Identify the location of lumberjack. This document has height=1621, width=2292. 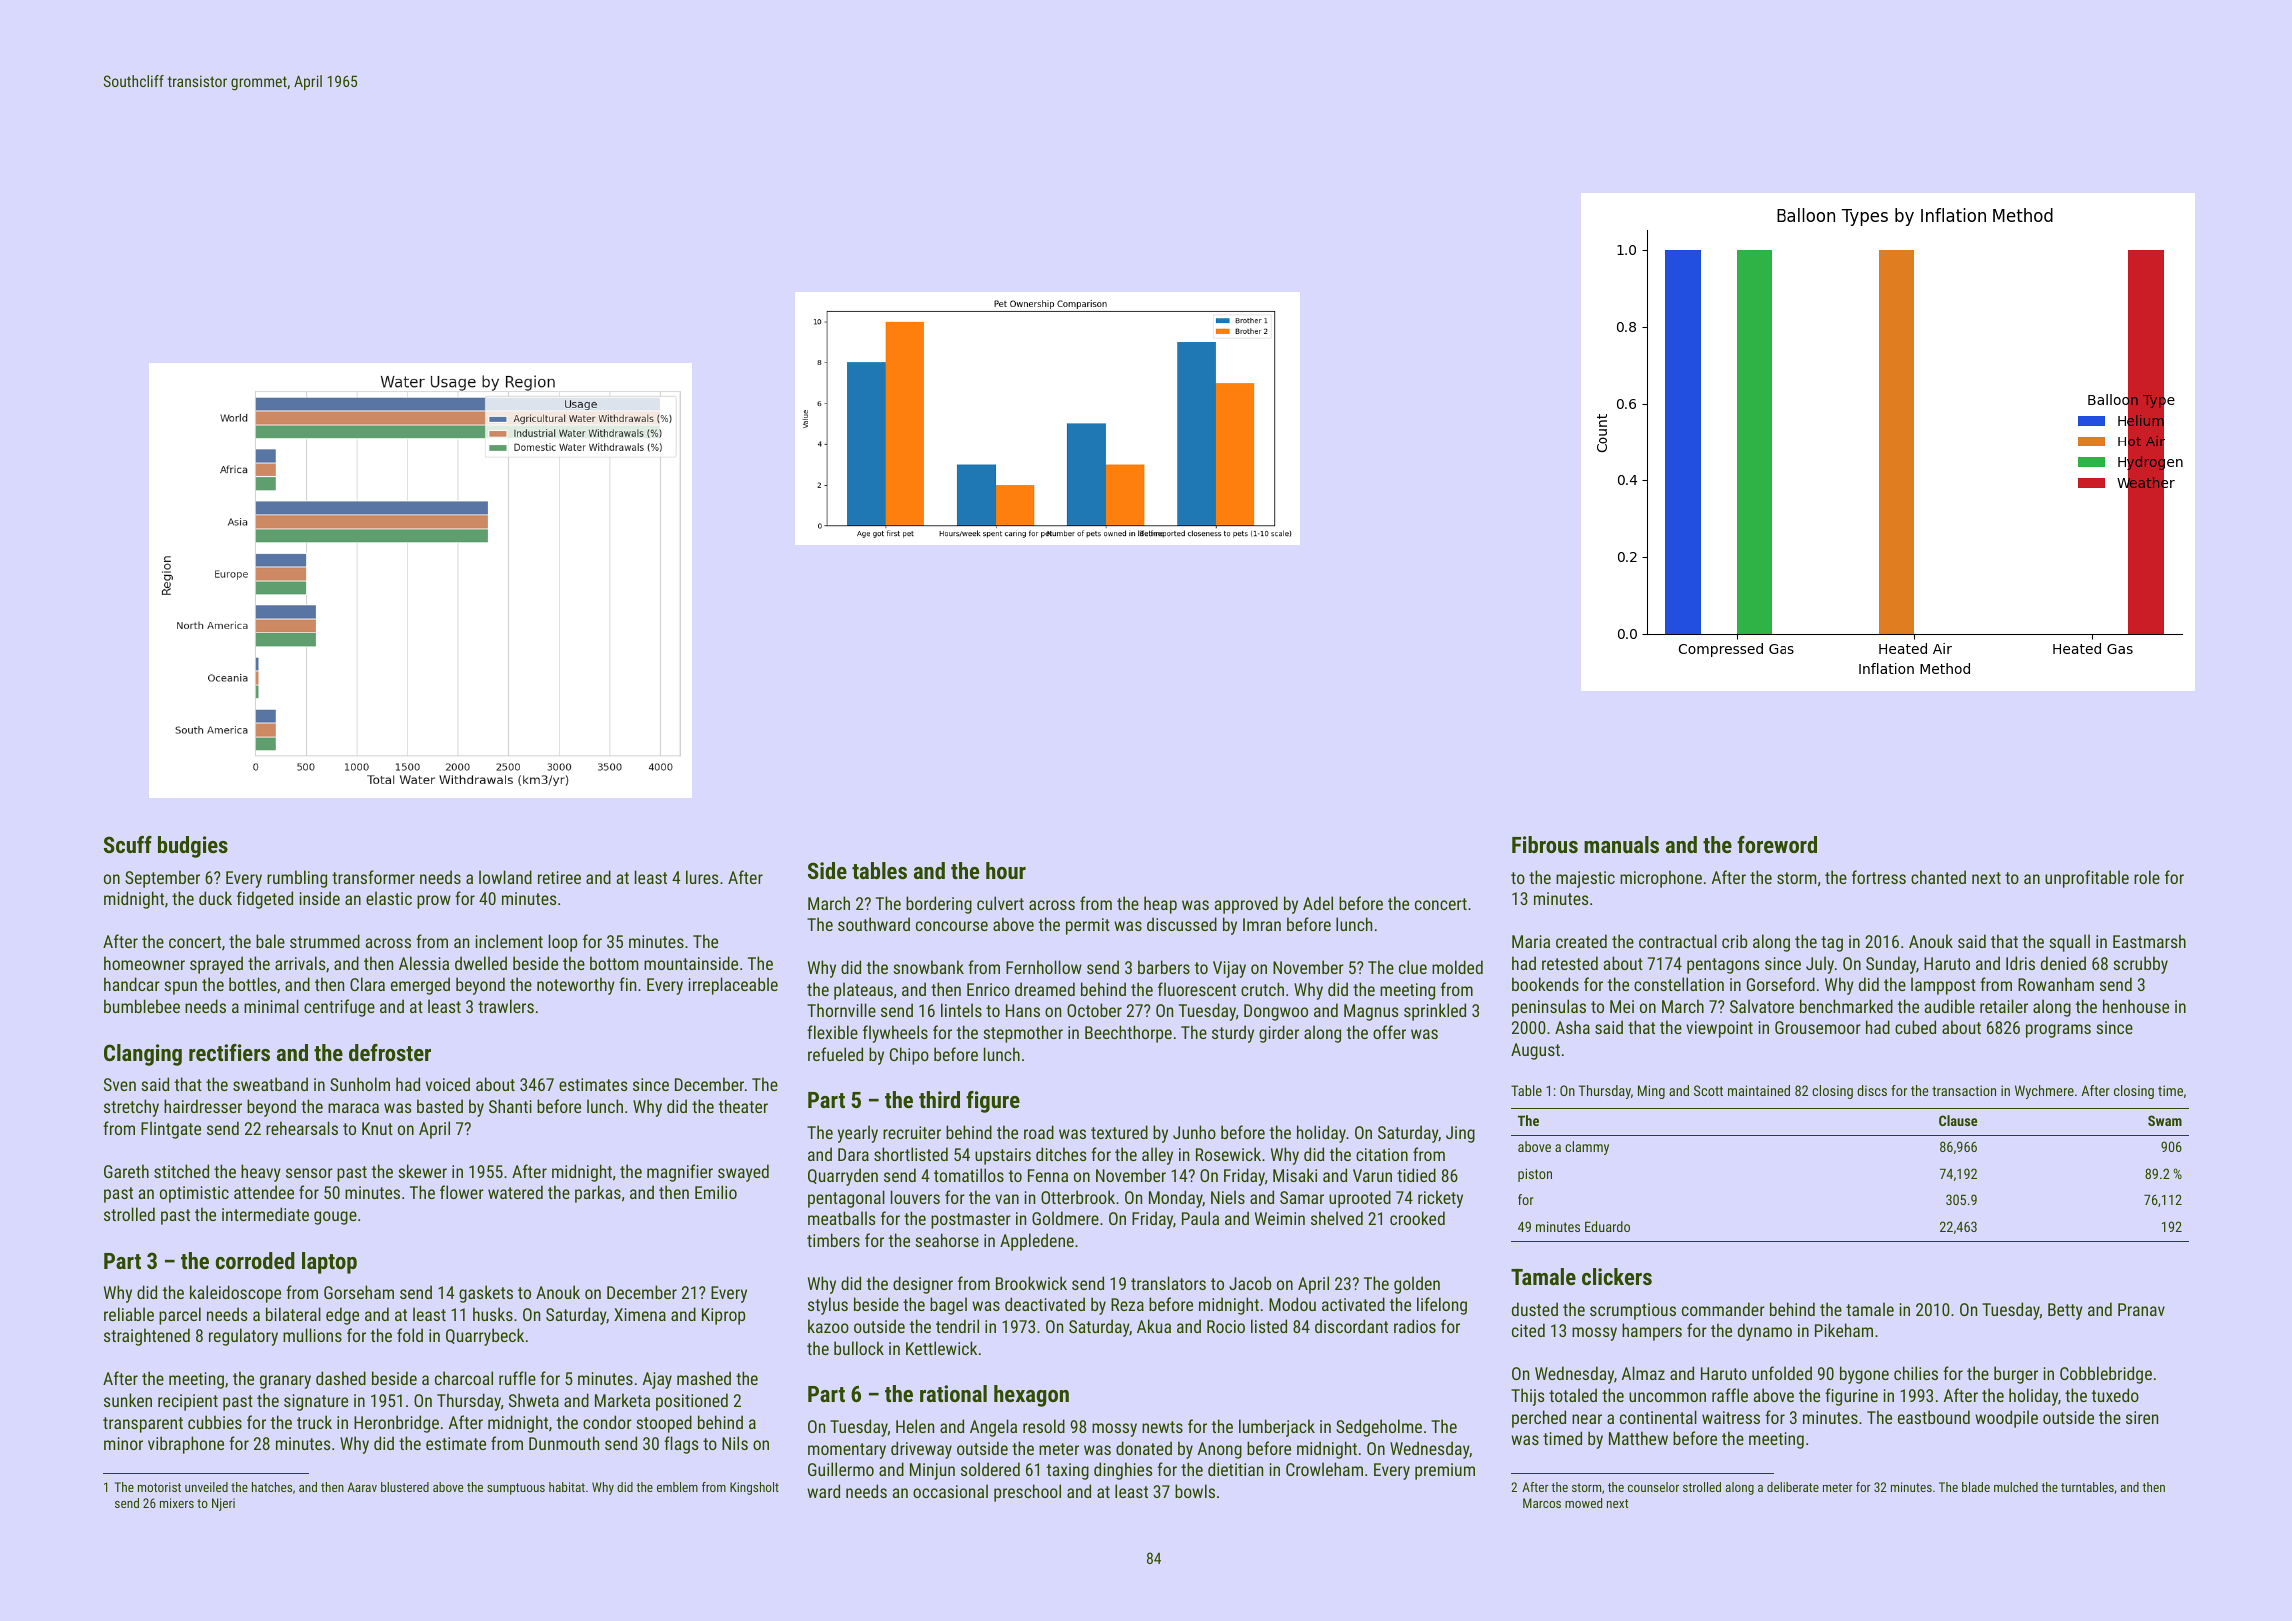
(1277, 1428).
